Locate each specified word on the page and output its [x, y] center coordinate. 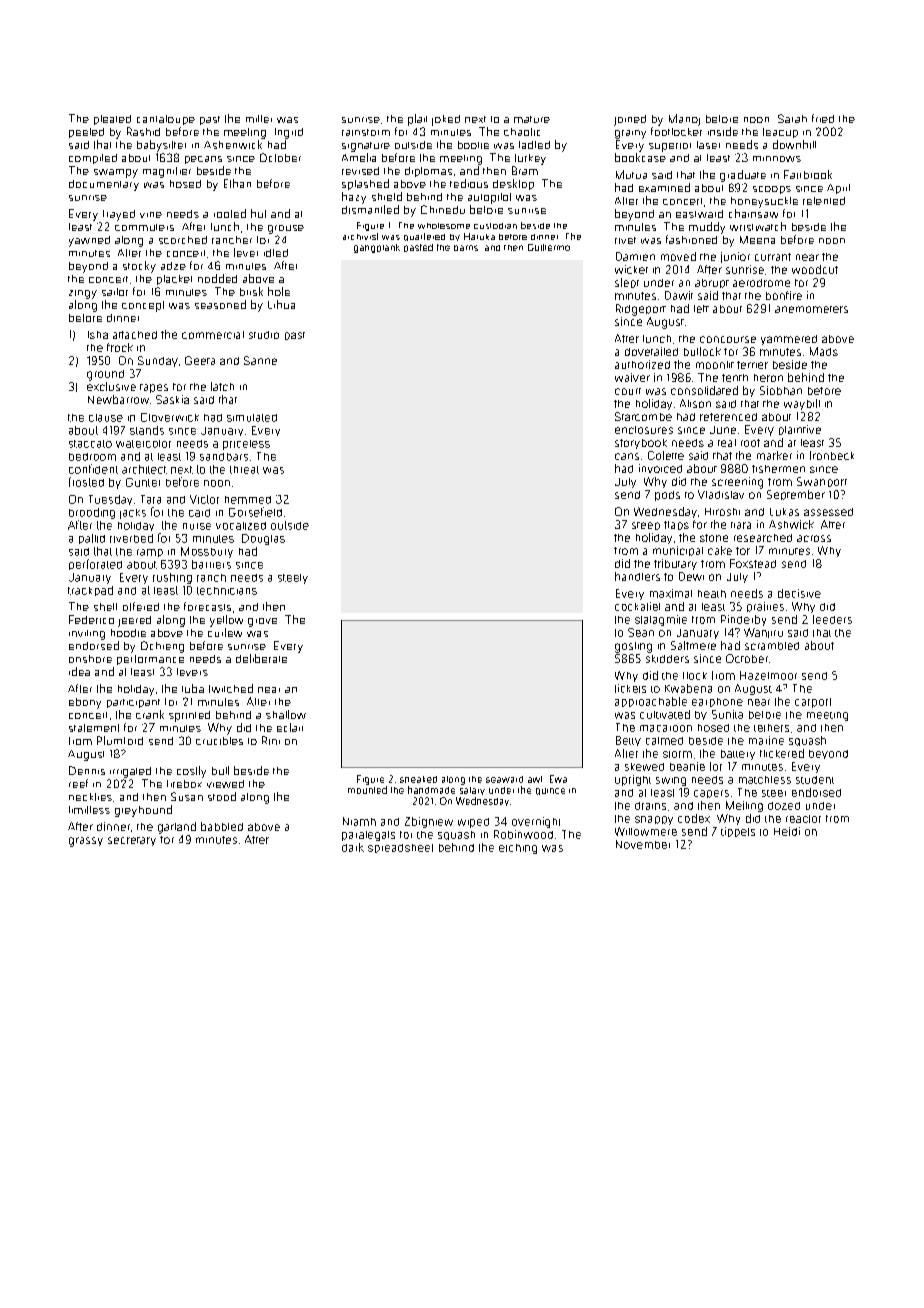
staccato [90, 444]
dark [353, 847]
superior [670, 147]
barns [466, 248]
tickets [630, 688]
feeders [832, 619]
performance [150, 660]
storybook [641, 444]
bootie [473, 145]
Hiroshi [722, 512]
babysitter [161, 146]
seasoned [220, 304]
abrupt [712, 283]
